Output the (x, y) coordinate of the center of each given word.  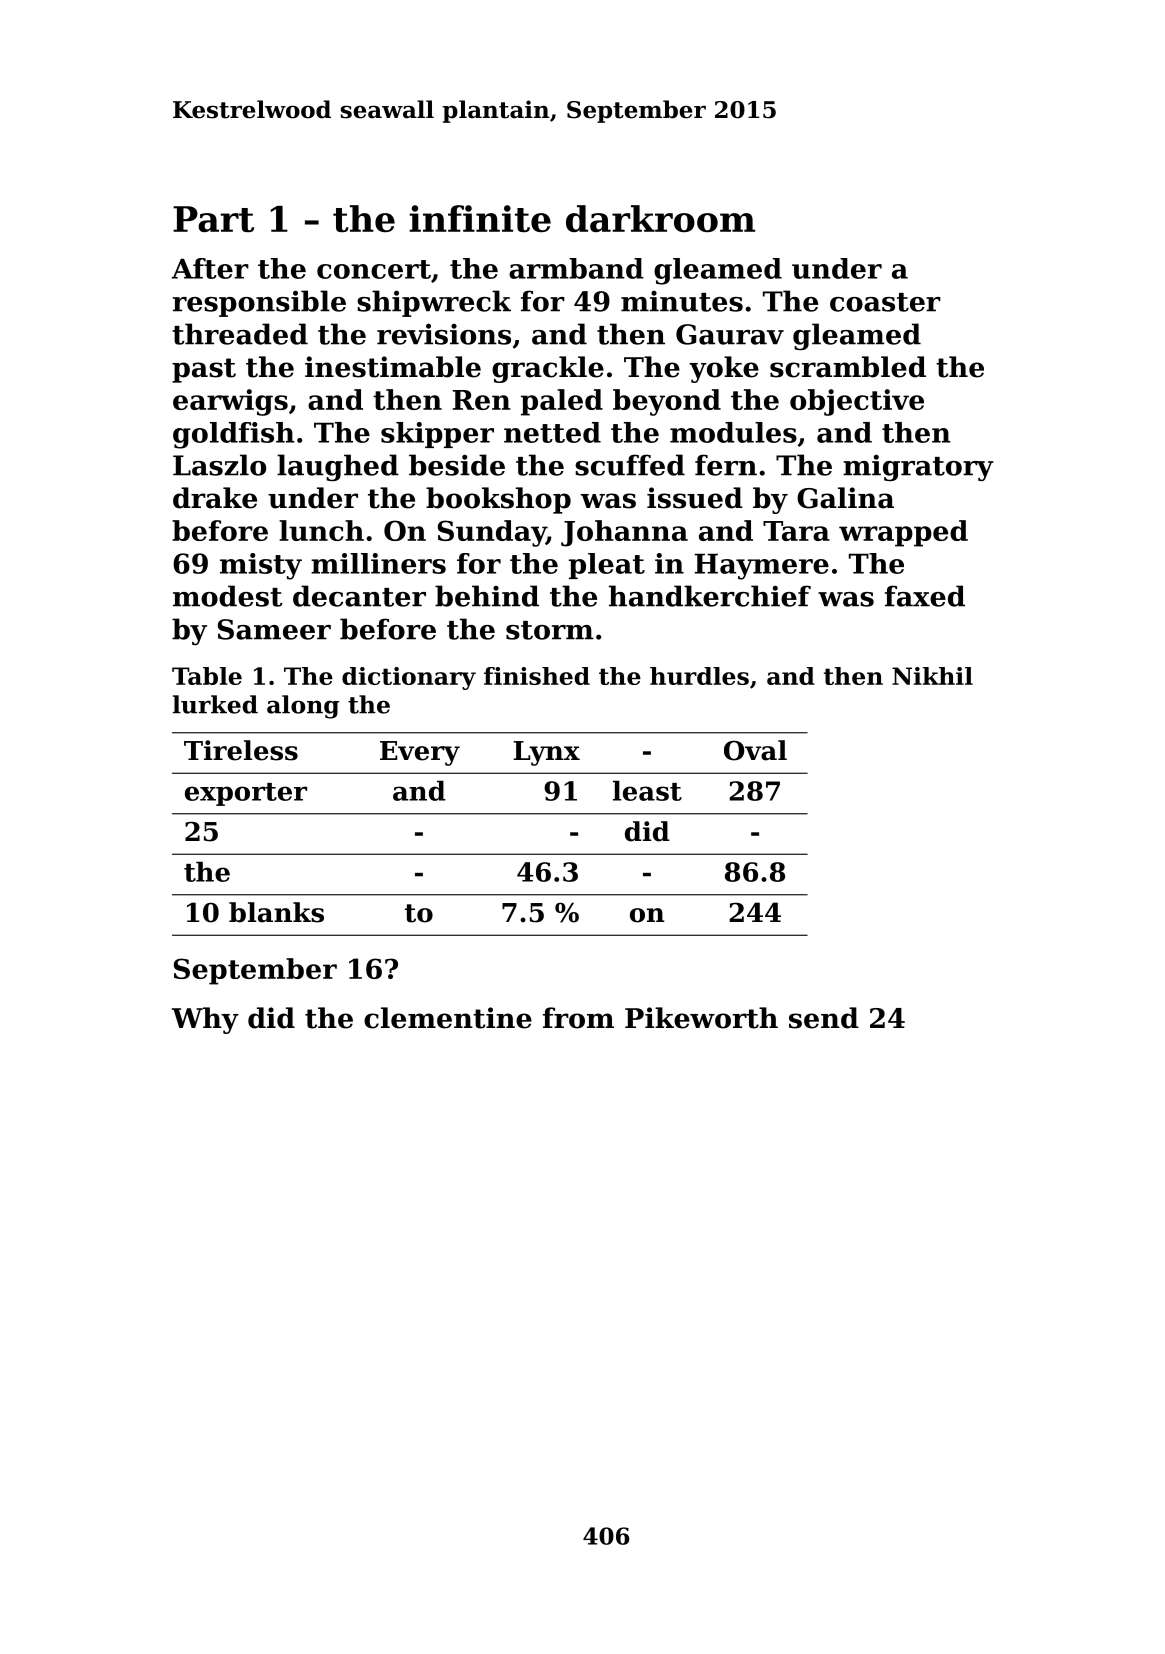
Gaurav (730, 334)
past (204, 370)
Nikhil (932, 676)
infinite (480, 218)
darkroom (660, 218)
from (578, 1018)
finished (537, 676)
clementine (448, 1018)
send (824, 1018)
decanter (359, 596)
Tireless (241, 750)
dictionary (409, 678)
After (210, 268)
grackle (548, 369)
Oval (755, 750)
